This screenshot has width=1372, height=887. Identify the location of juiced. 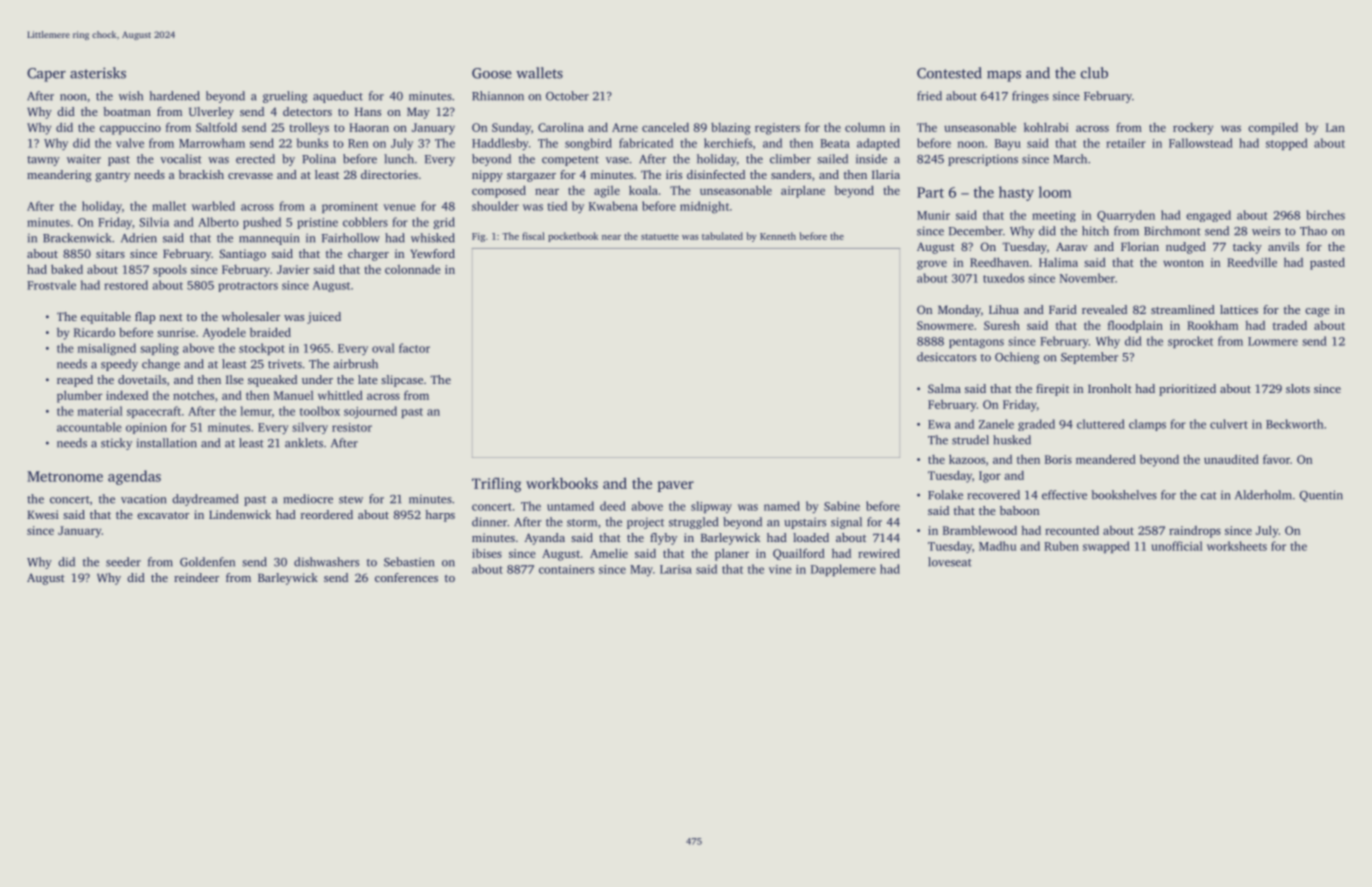
(324, 318).
